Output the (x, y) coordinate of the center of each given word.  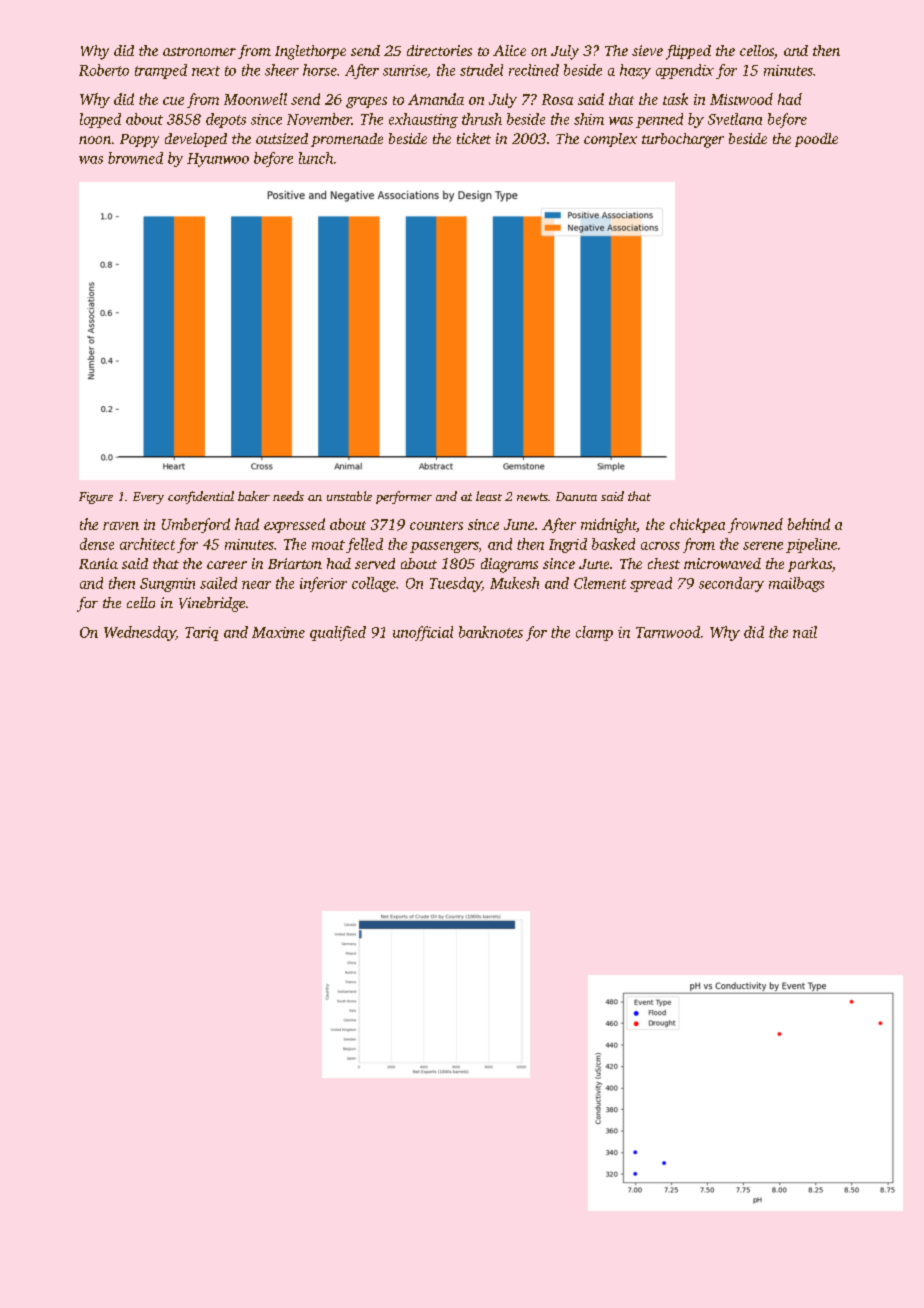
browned (135, 158)
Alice (509, 50)
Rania (98, 563)
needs (288, 496)
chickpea (697, 525)
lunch (316, 158)
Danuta (576, 496)
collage (374, 584)
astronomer (199, 51)
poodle (816, 140)
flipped (688, 52)
